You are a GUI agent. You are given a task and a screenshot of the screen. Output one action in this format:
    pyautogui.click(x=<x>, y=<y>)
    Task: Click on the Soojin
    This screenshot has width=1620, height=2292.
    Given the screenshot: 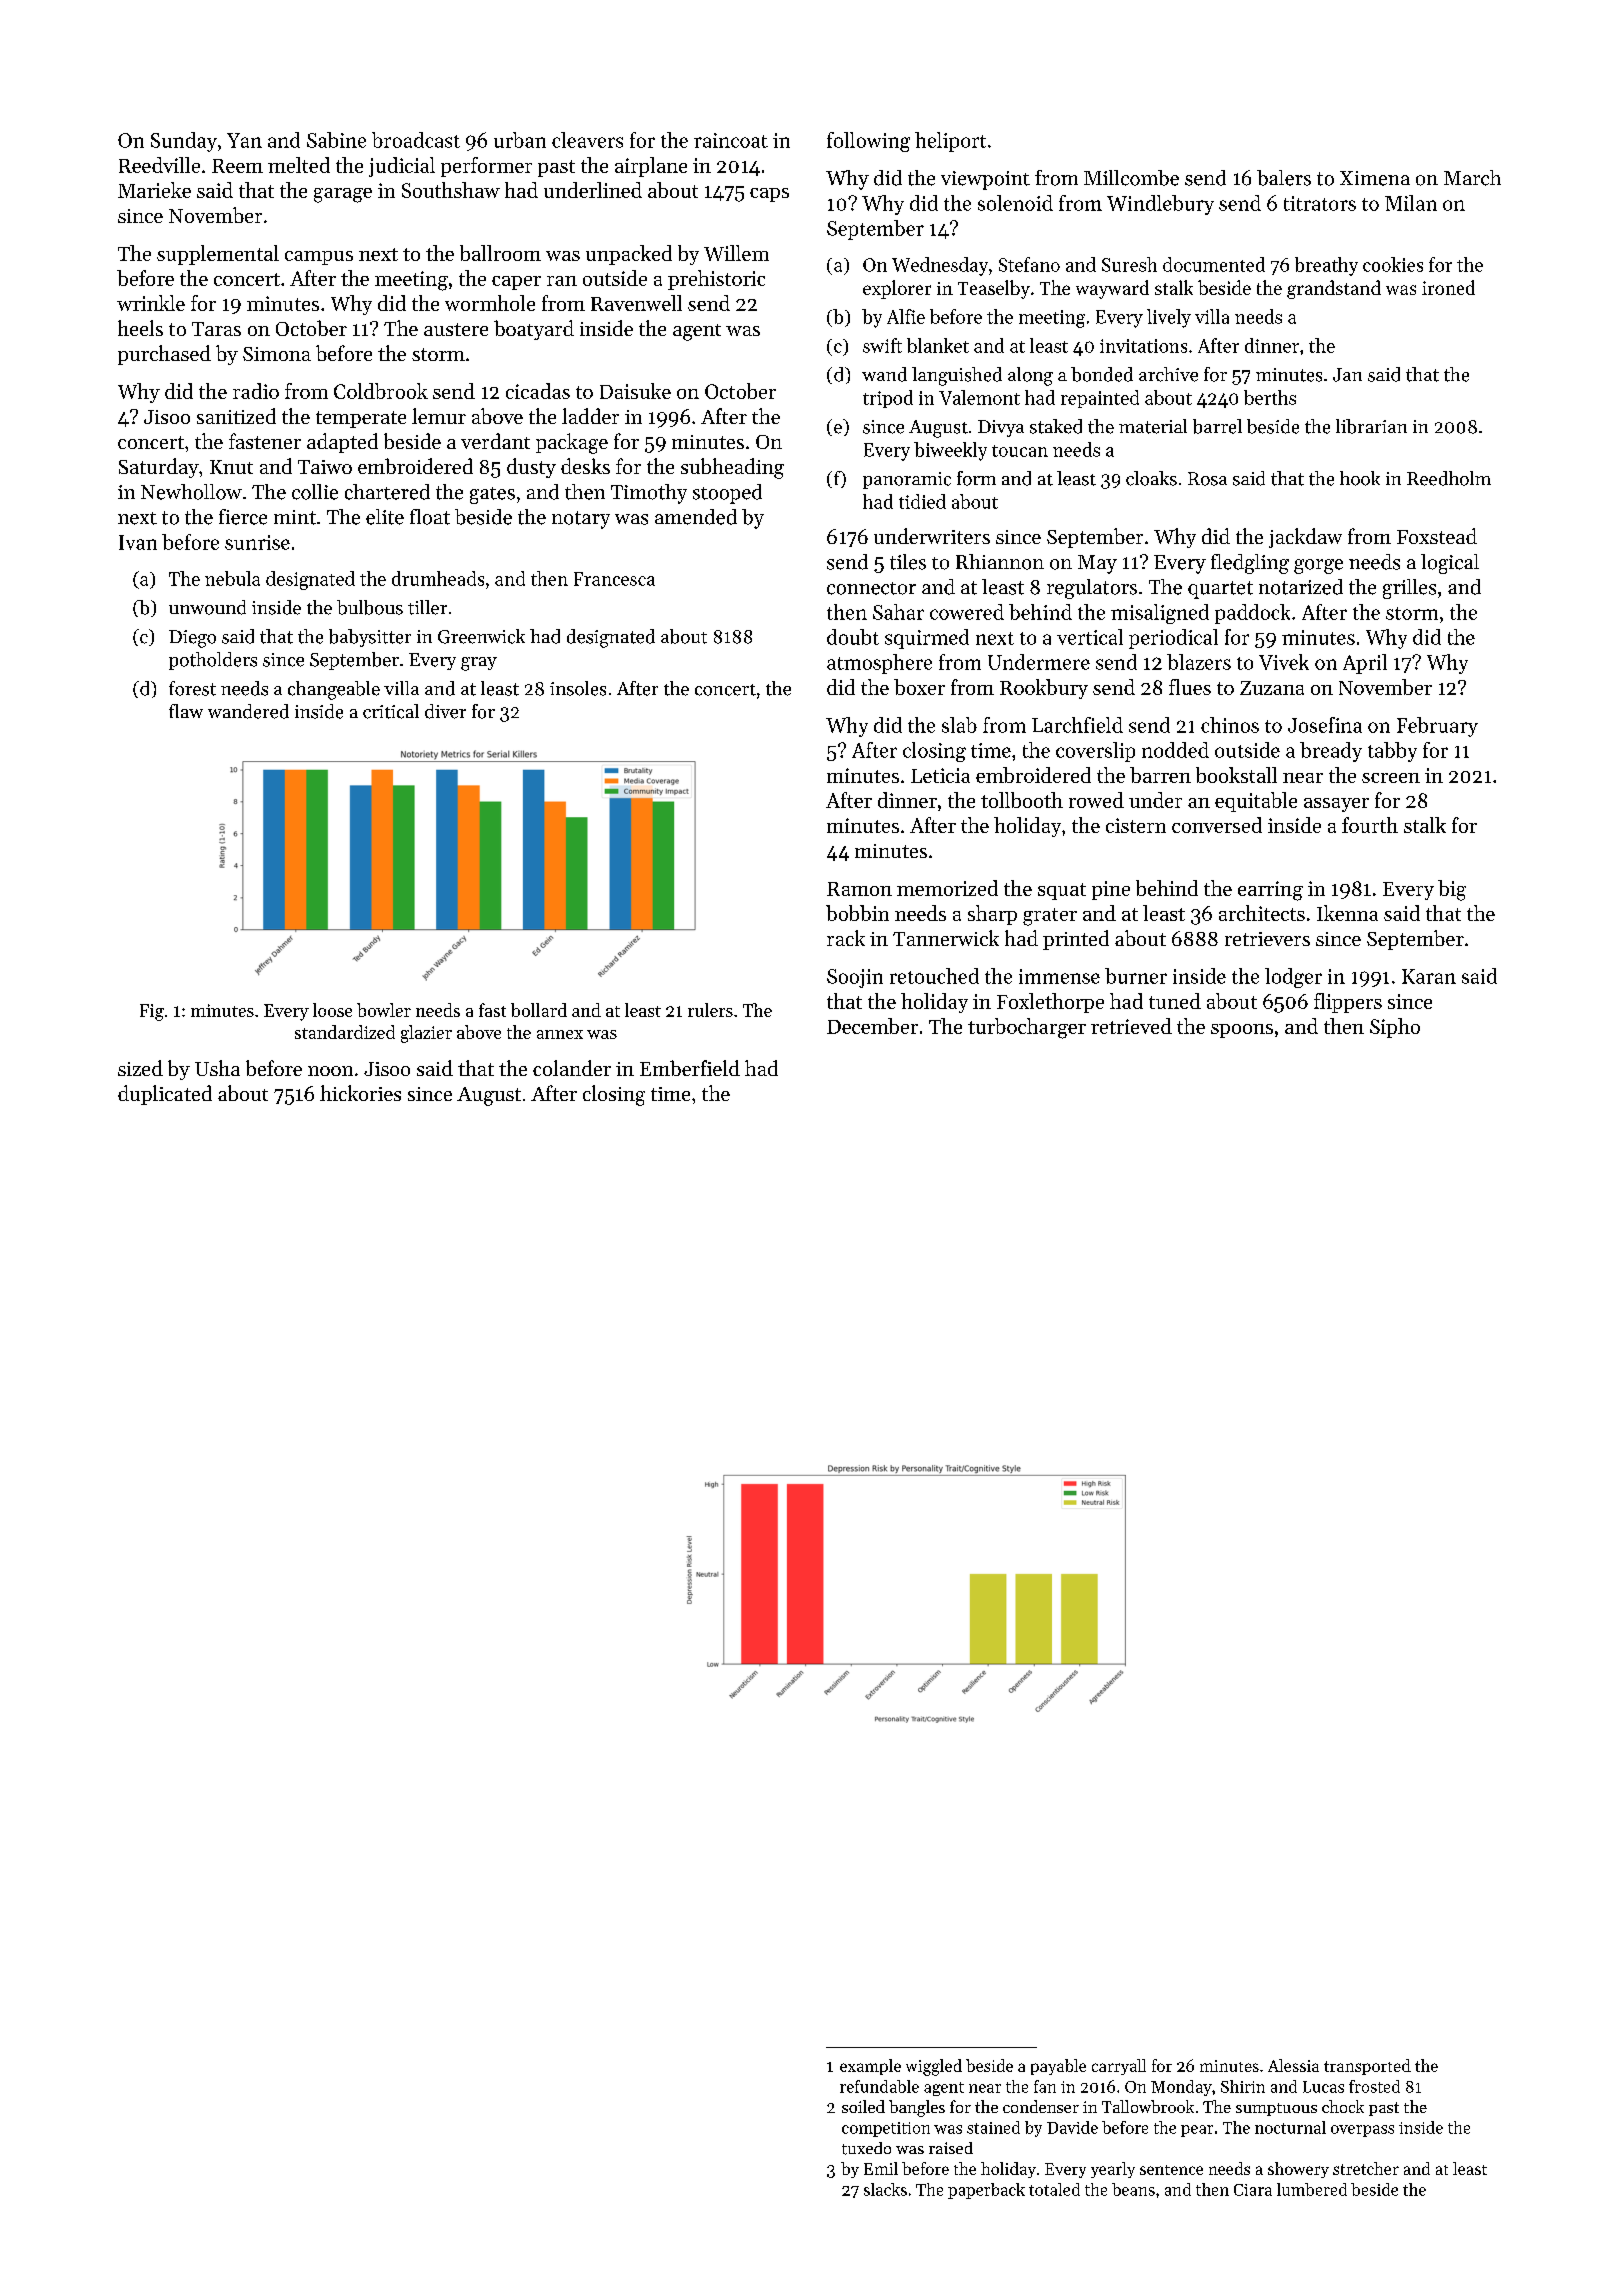 What is the action you would take?
    pyautogui.click(x=855, y=978)
